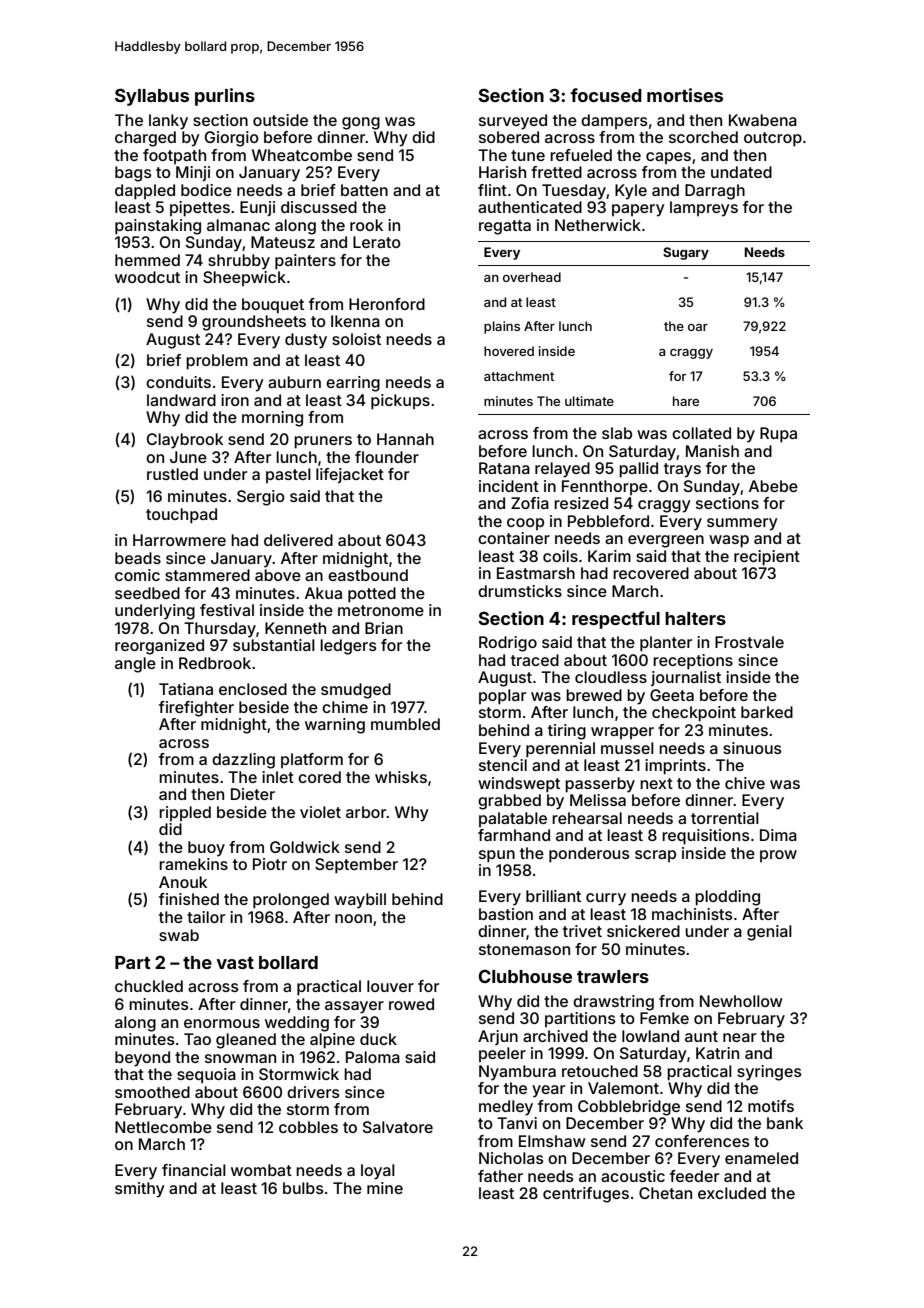 Image resolution: width=924 pixels, height=1308 pixels. Describe the element at coordinates (598, 800) in the image. I see `Melissa` at that location.
